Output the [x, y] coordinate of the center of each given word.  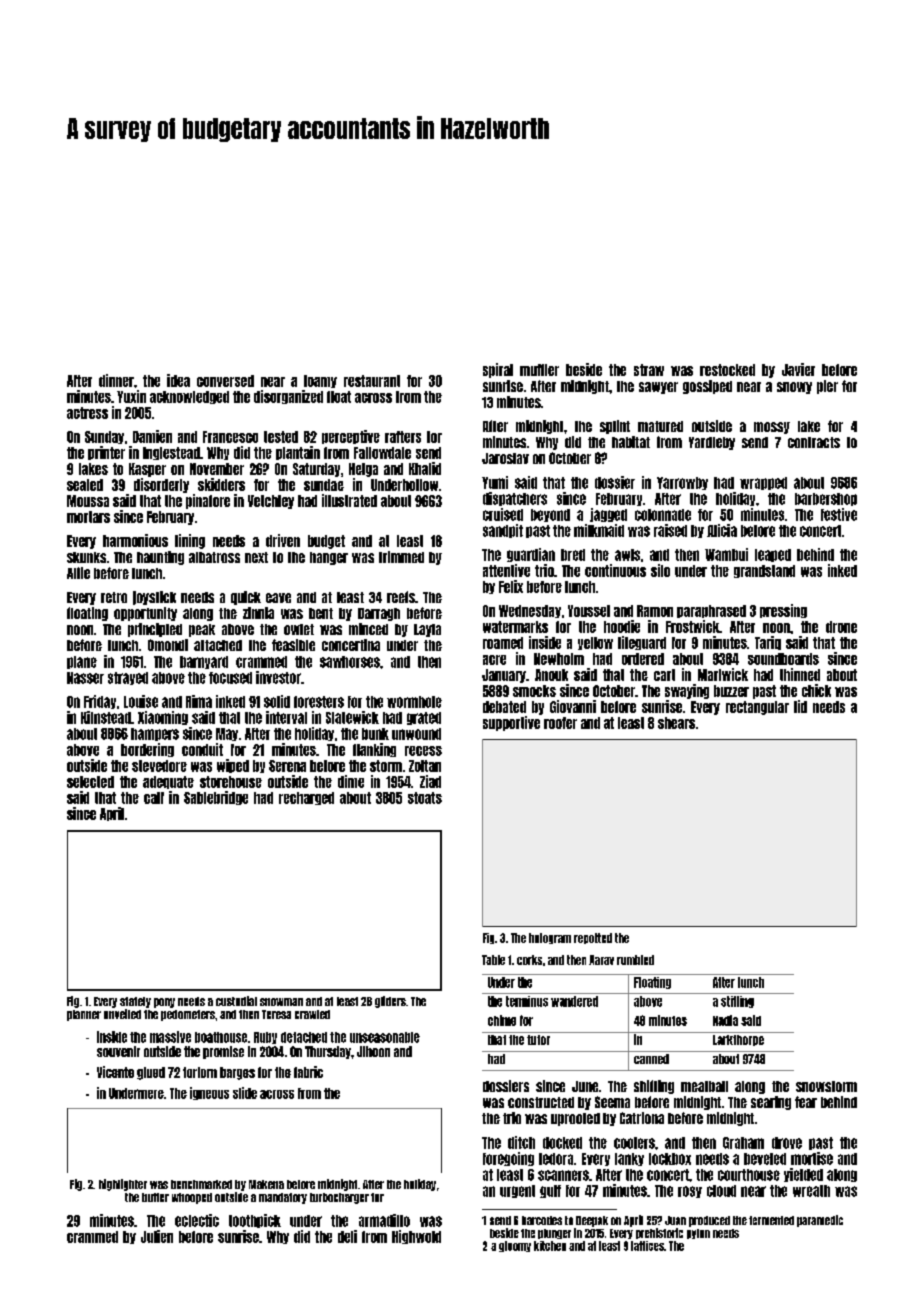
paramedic [820, 1221]
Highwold [416, 1237]
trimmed [401, 557]
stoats [425, 798]
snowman [281, 1002]
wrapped [763, 483]
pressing [783, 611]
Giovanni [573, 706]
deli [347, 1236]
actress [87, 413]
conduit [202, 749]
